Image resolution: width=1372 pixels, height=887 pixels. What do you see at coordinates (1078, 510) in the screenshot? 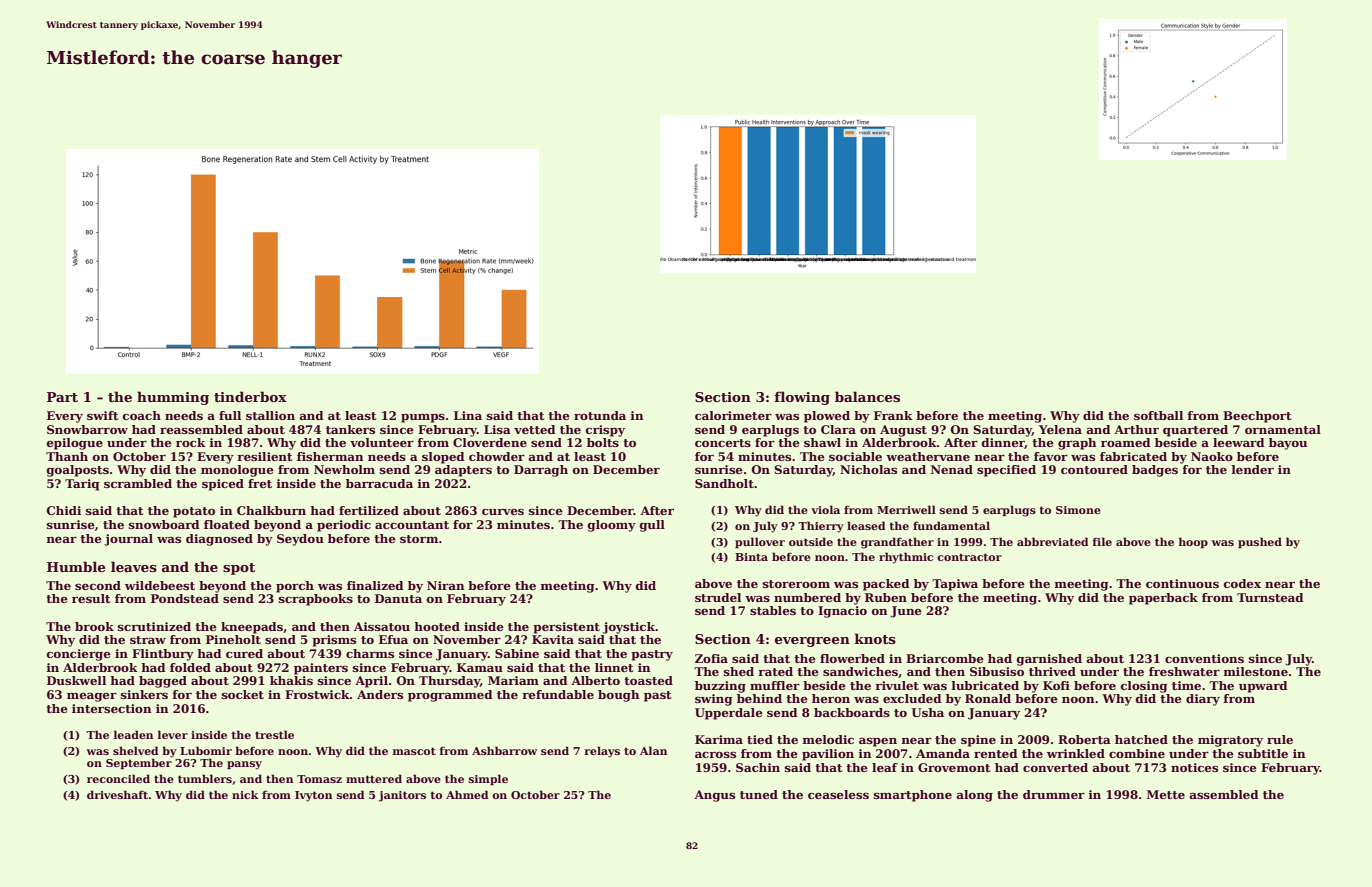
I see `Simone` at bounding box center [1078, 510].
